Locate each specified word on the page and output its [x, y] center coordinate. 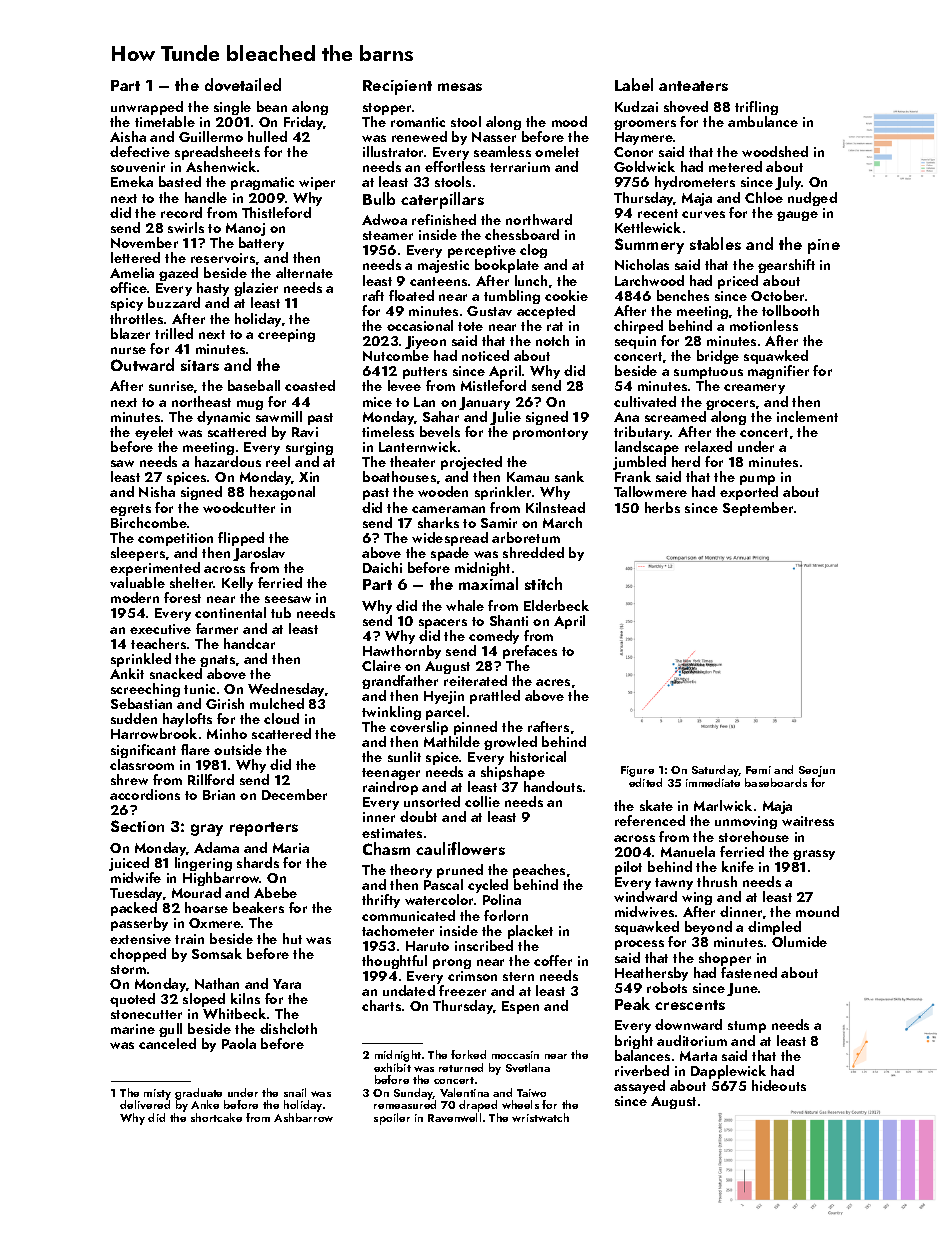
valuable [137, 582]
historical [538, 756]
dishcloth [288, 1028]
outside [238, 749]
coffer [553, 960]
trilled [174, 333]
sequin [635, 342]
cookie [566, 295]
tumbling [512, 297]
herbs [662, 507]
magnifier [778, 372]
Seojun [817, 771]
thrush [717, 881]
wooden [443, 491]
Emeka [132, 181]
